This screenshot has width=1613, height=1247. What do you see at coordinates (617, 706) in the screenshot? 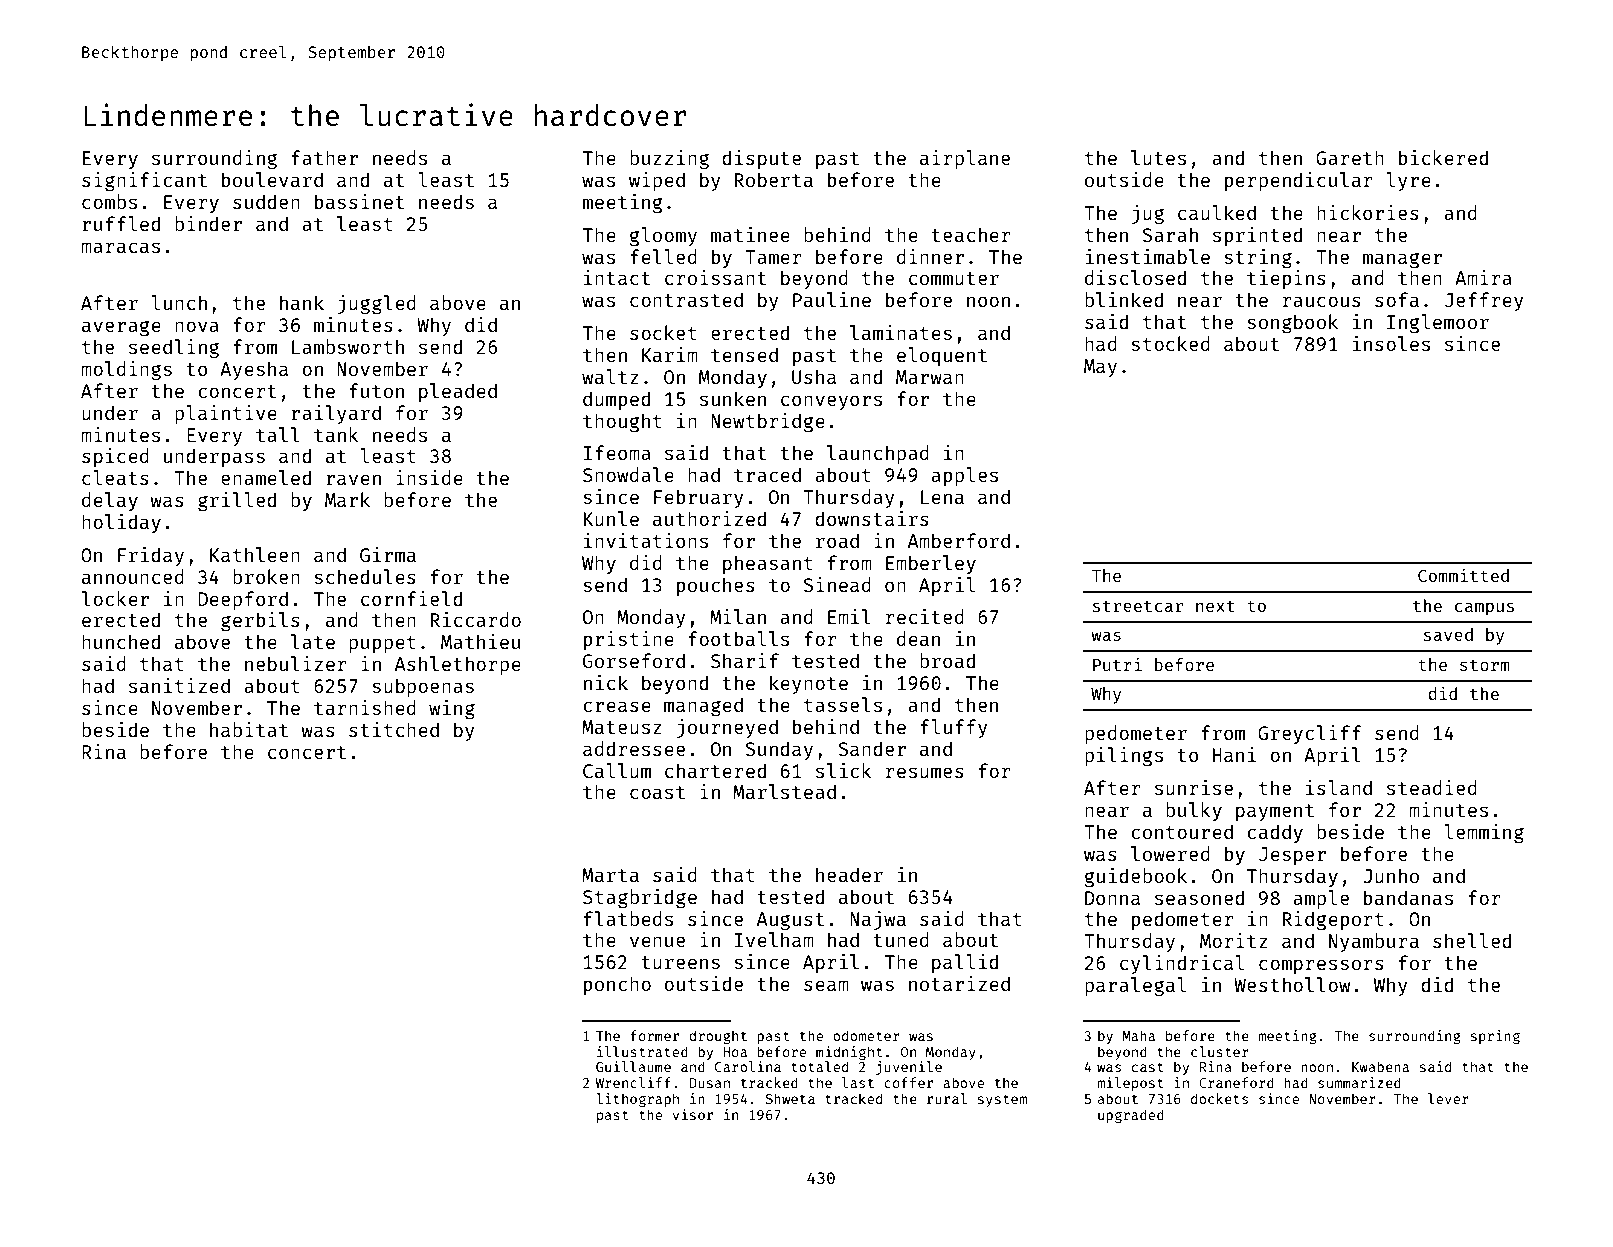
I see `crease` at bounding box center [617, 706].
